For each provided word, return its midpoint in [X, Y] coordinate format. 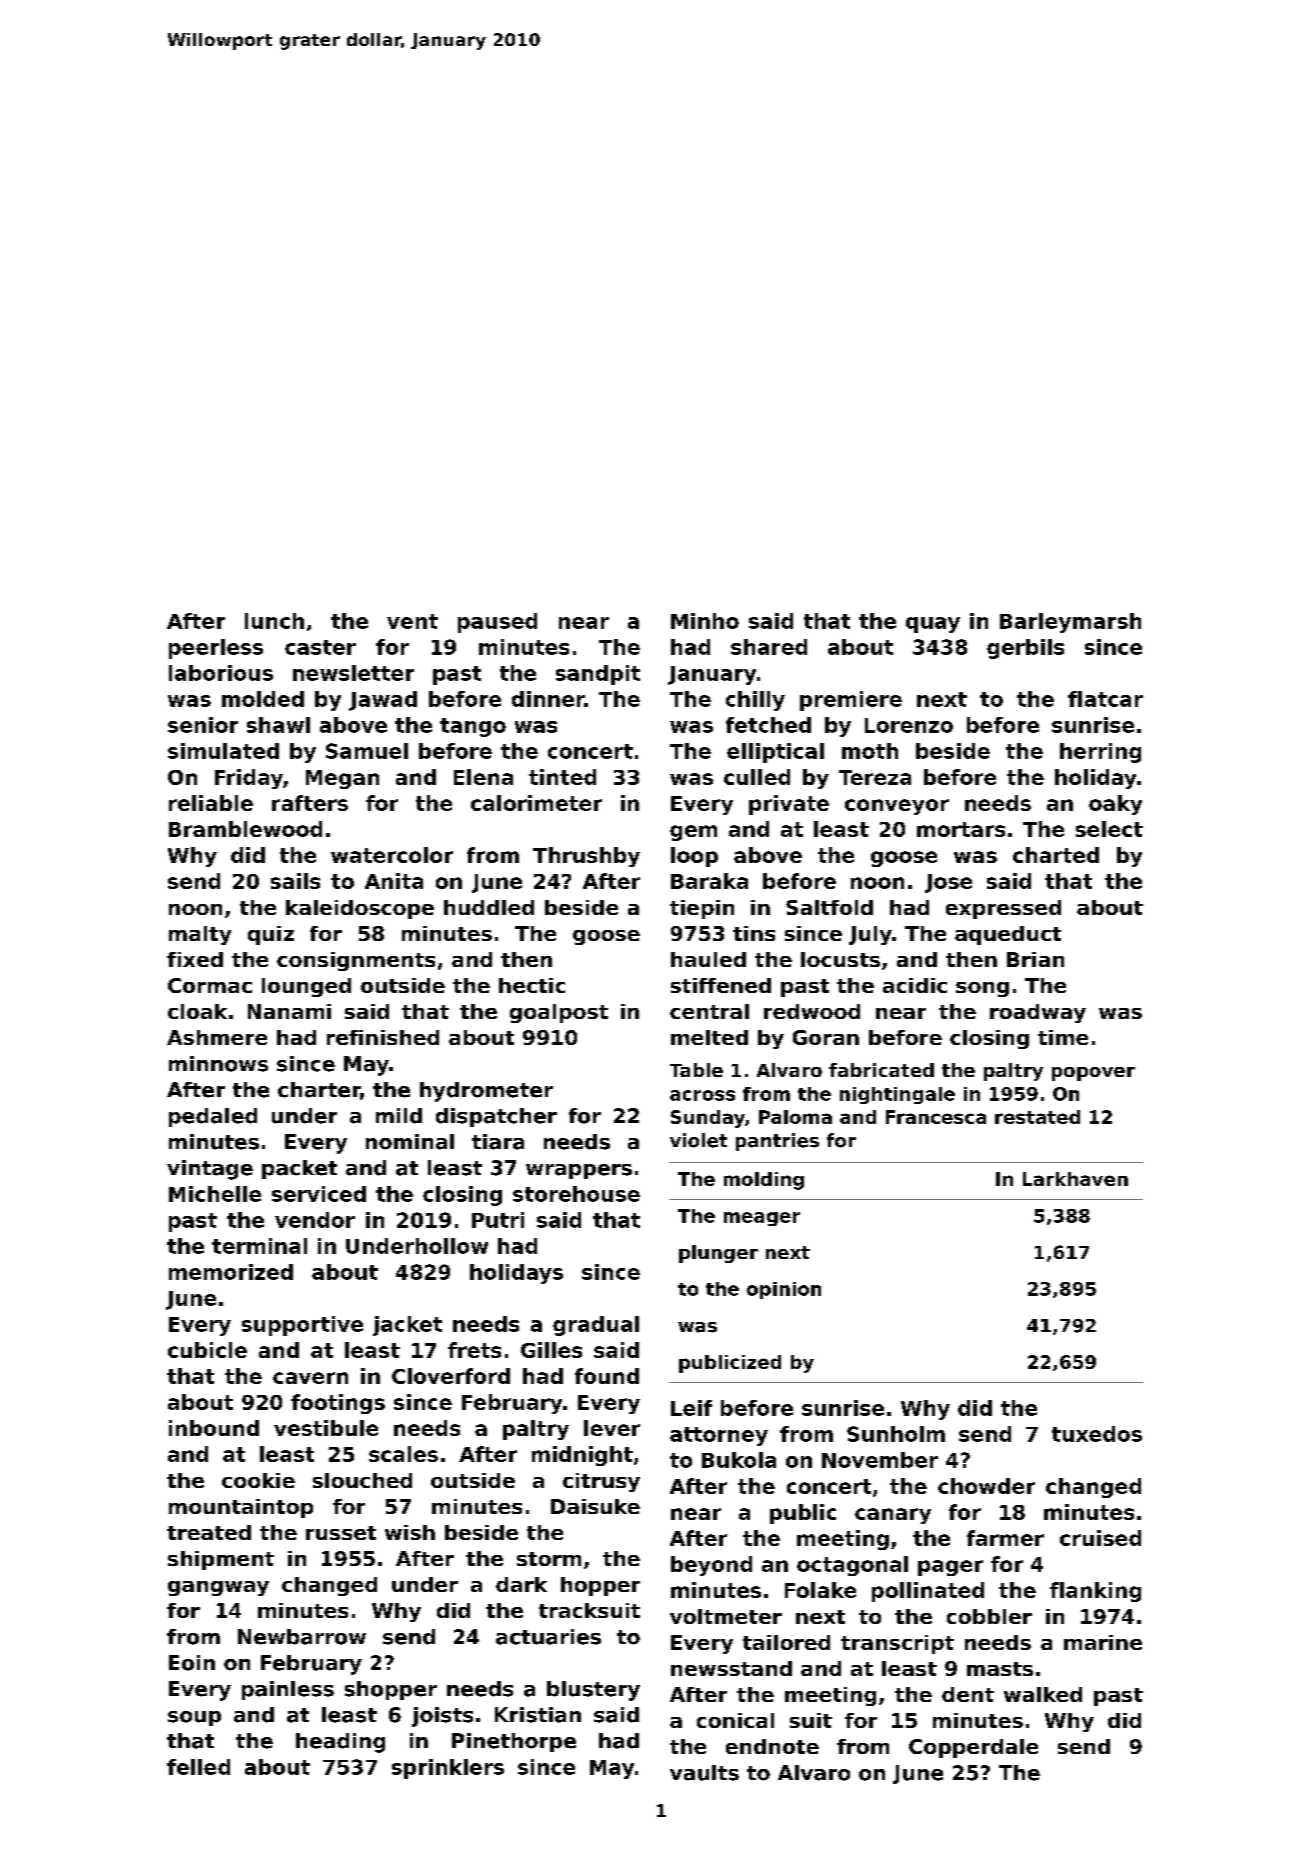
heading [340, 1743]
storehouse [576, 1194]
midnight [582, 1456]
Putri [498, 1220]
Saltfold [829, 907]
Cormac [210, 985]
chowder [986, 1486]
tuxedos [1097, 1434]
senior [203, 725]
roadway [1038, 1013]
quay [933, 625]
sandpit [598, 675]
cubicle [207, 1350]
